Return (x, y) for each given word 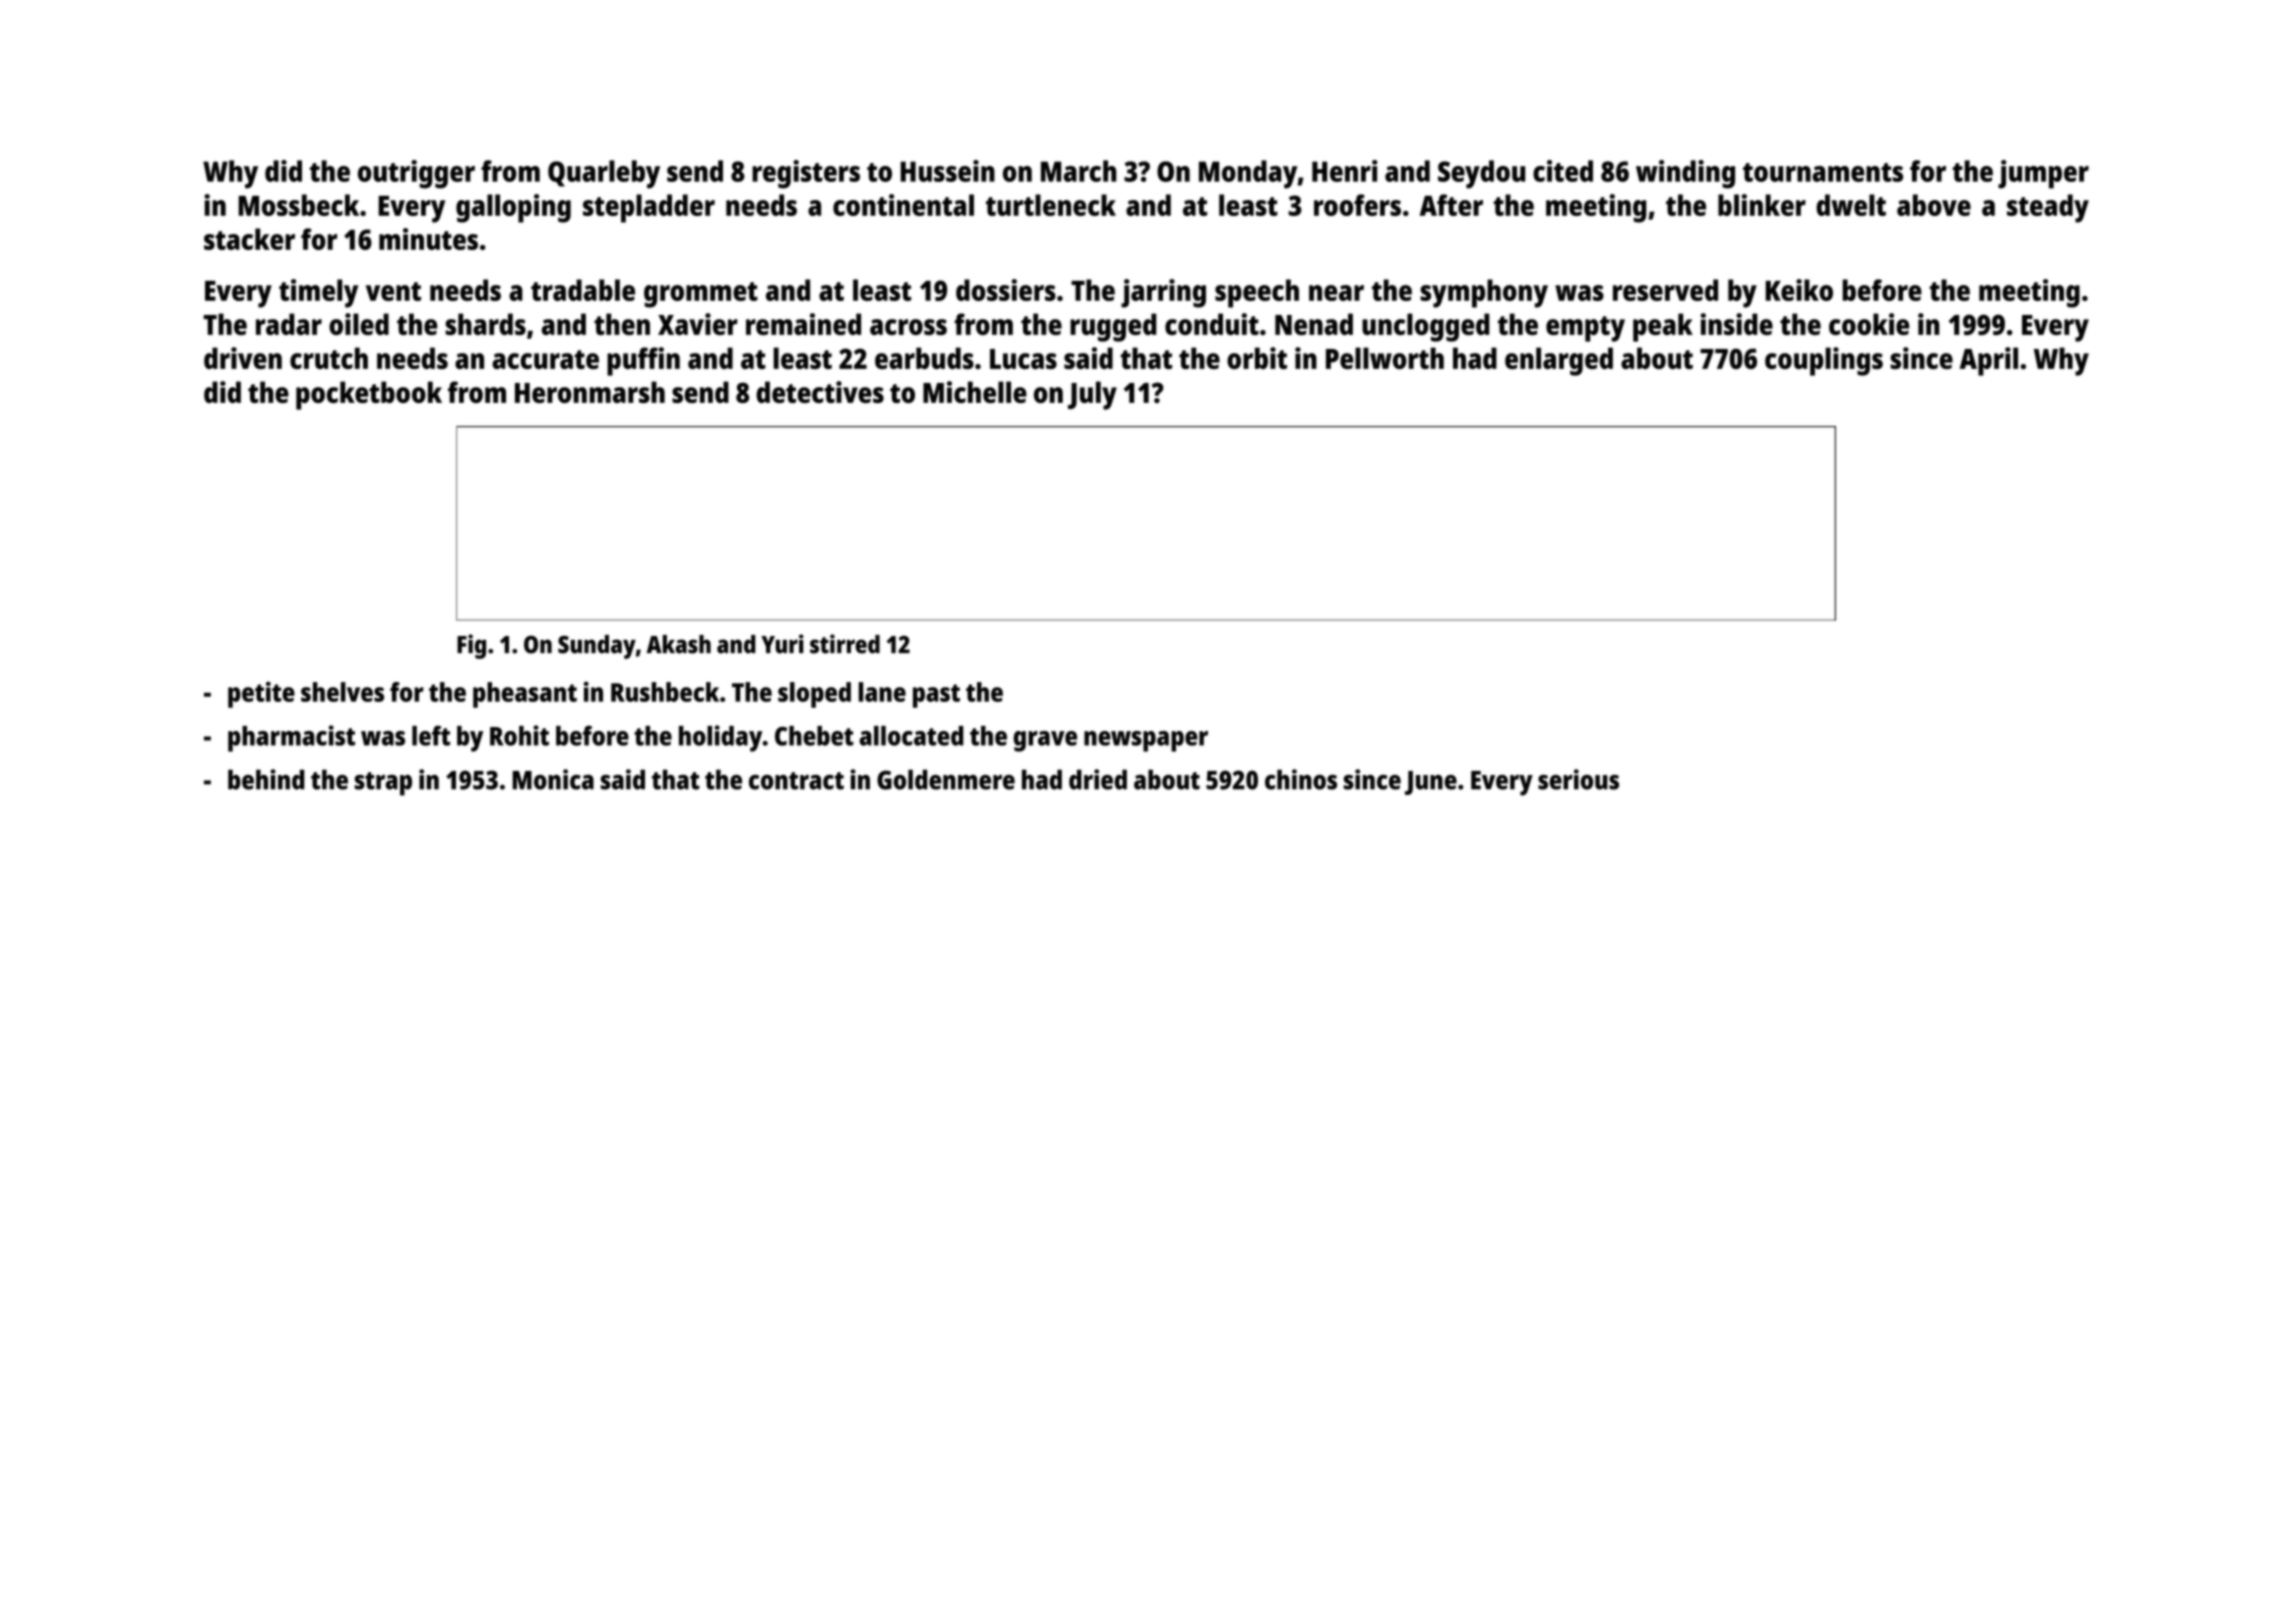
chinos (1301, 779)
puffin (643, 361)
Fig (471, 646)
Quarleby (604, 174)
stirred (845, 644)
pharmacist (291, 738)
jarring (1163, 293)
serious (1578, 779)
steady (2048, 208)
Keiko (1799, 290)
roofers (1357, 205)
